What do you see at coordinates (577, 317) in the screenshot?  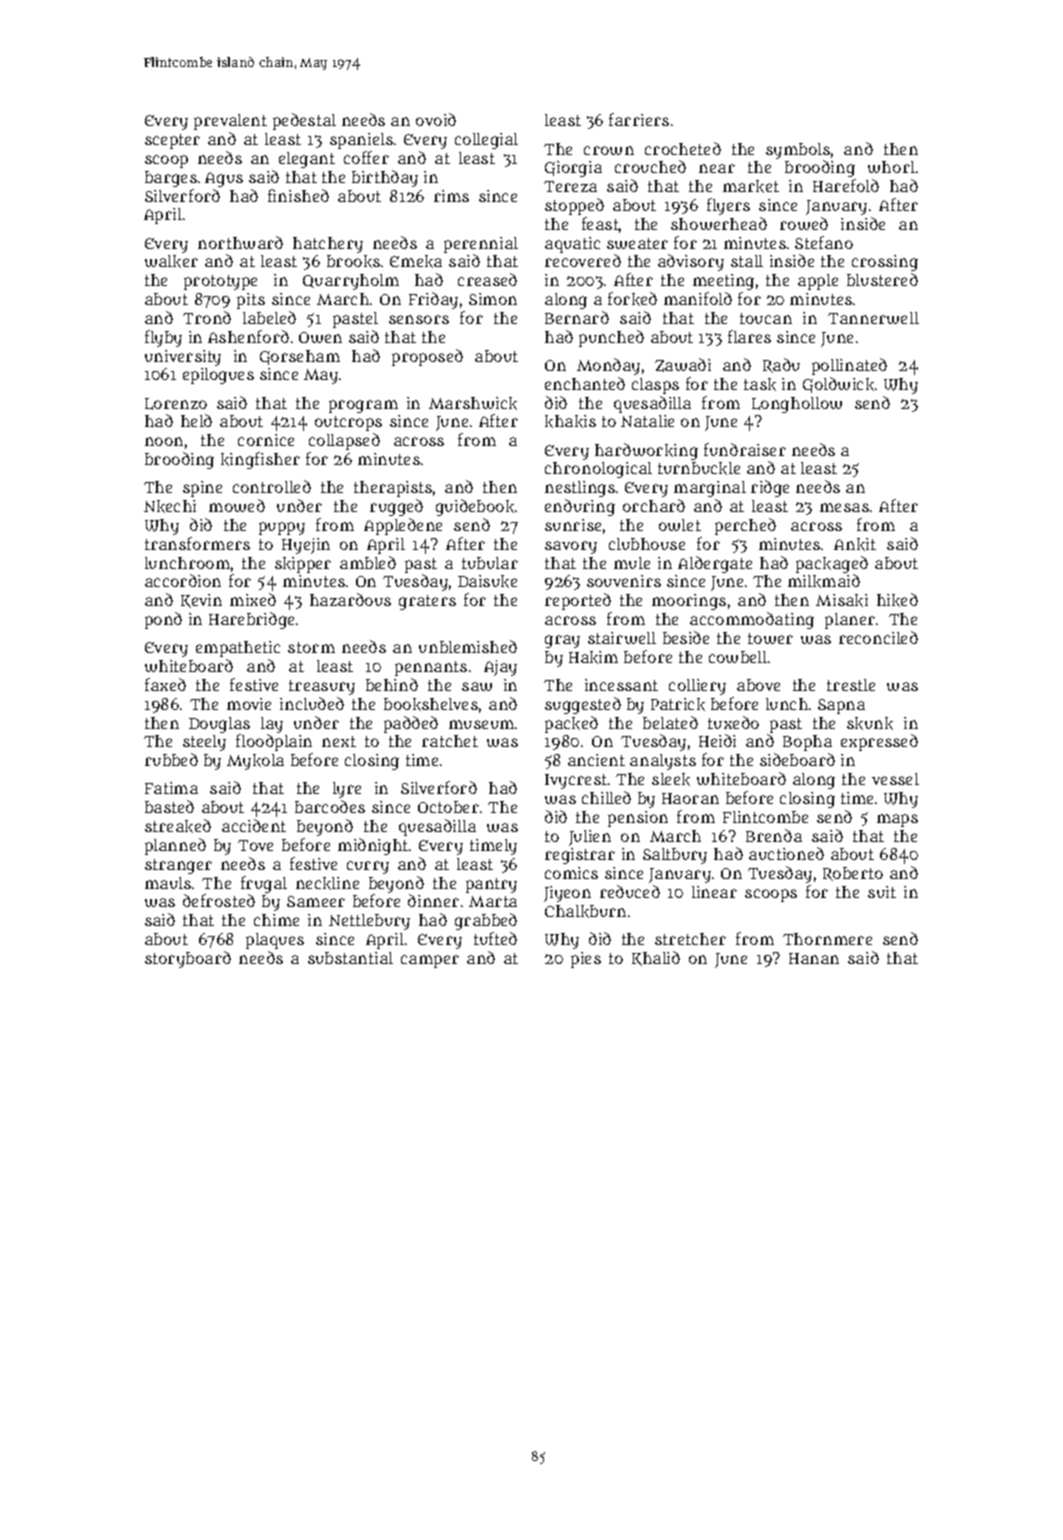 I see `Bernard` at bounding box center [577, 317].
